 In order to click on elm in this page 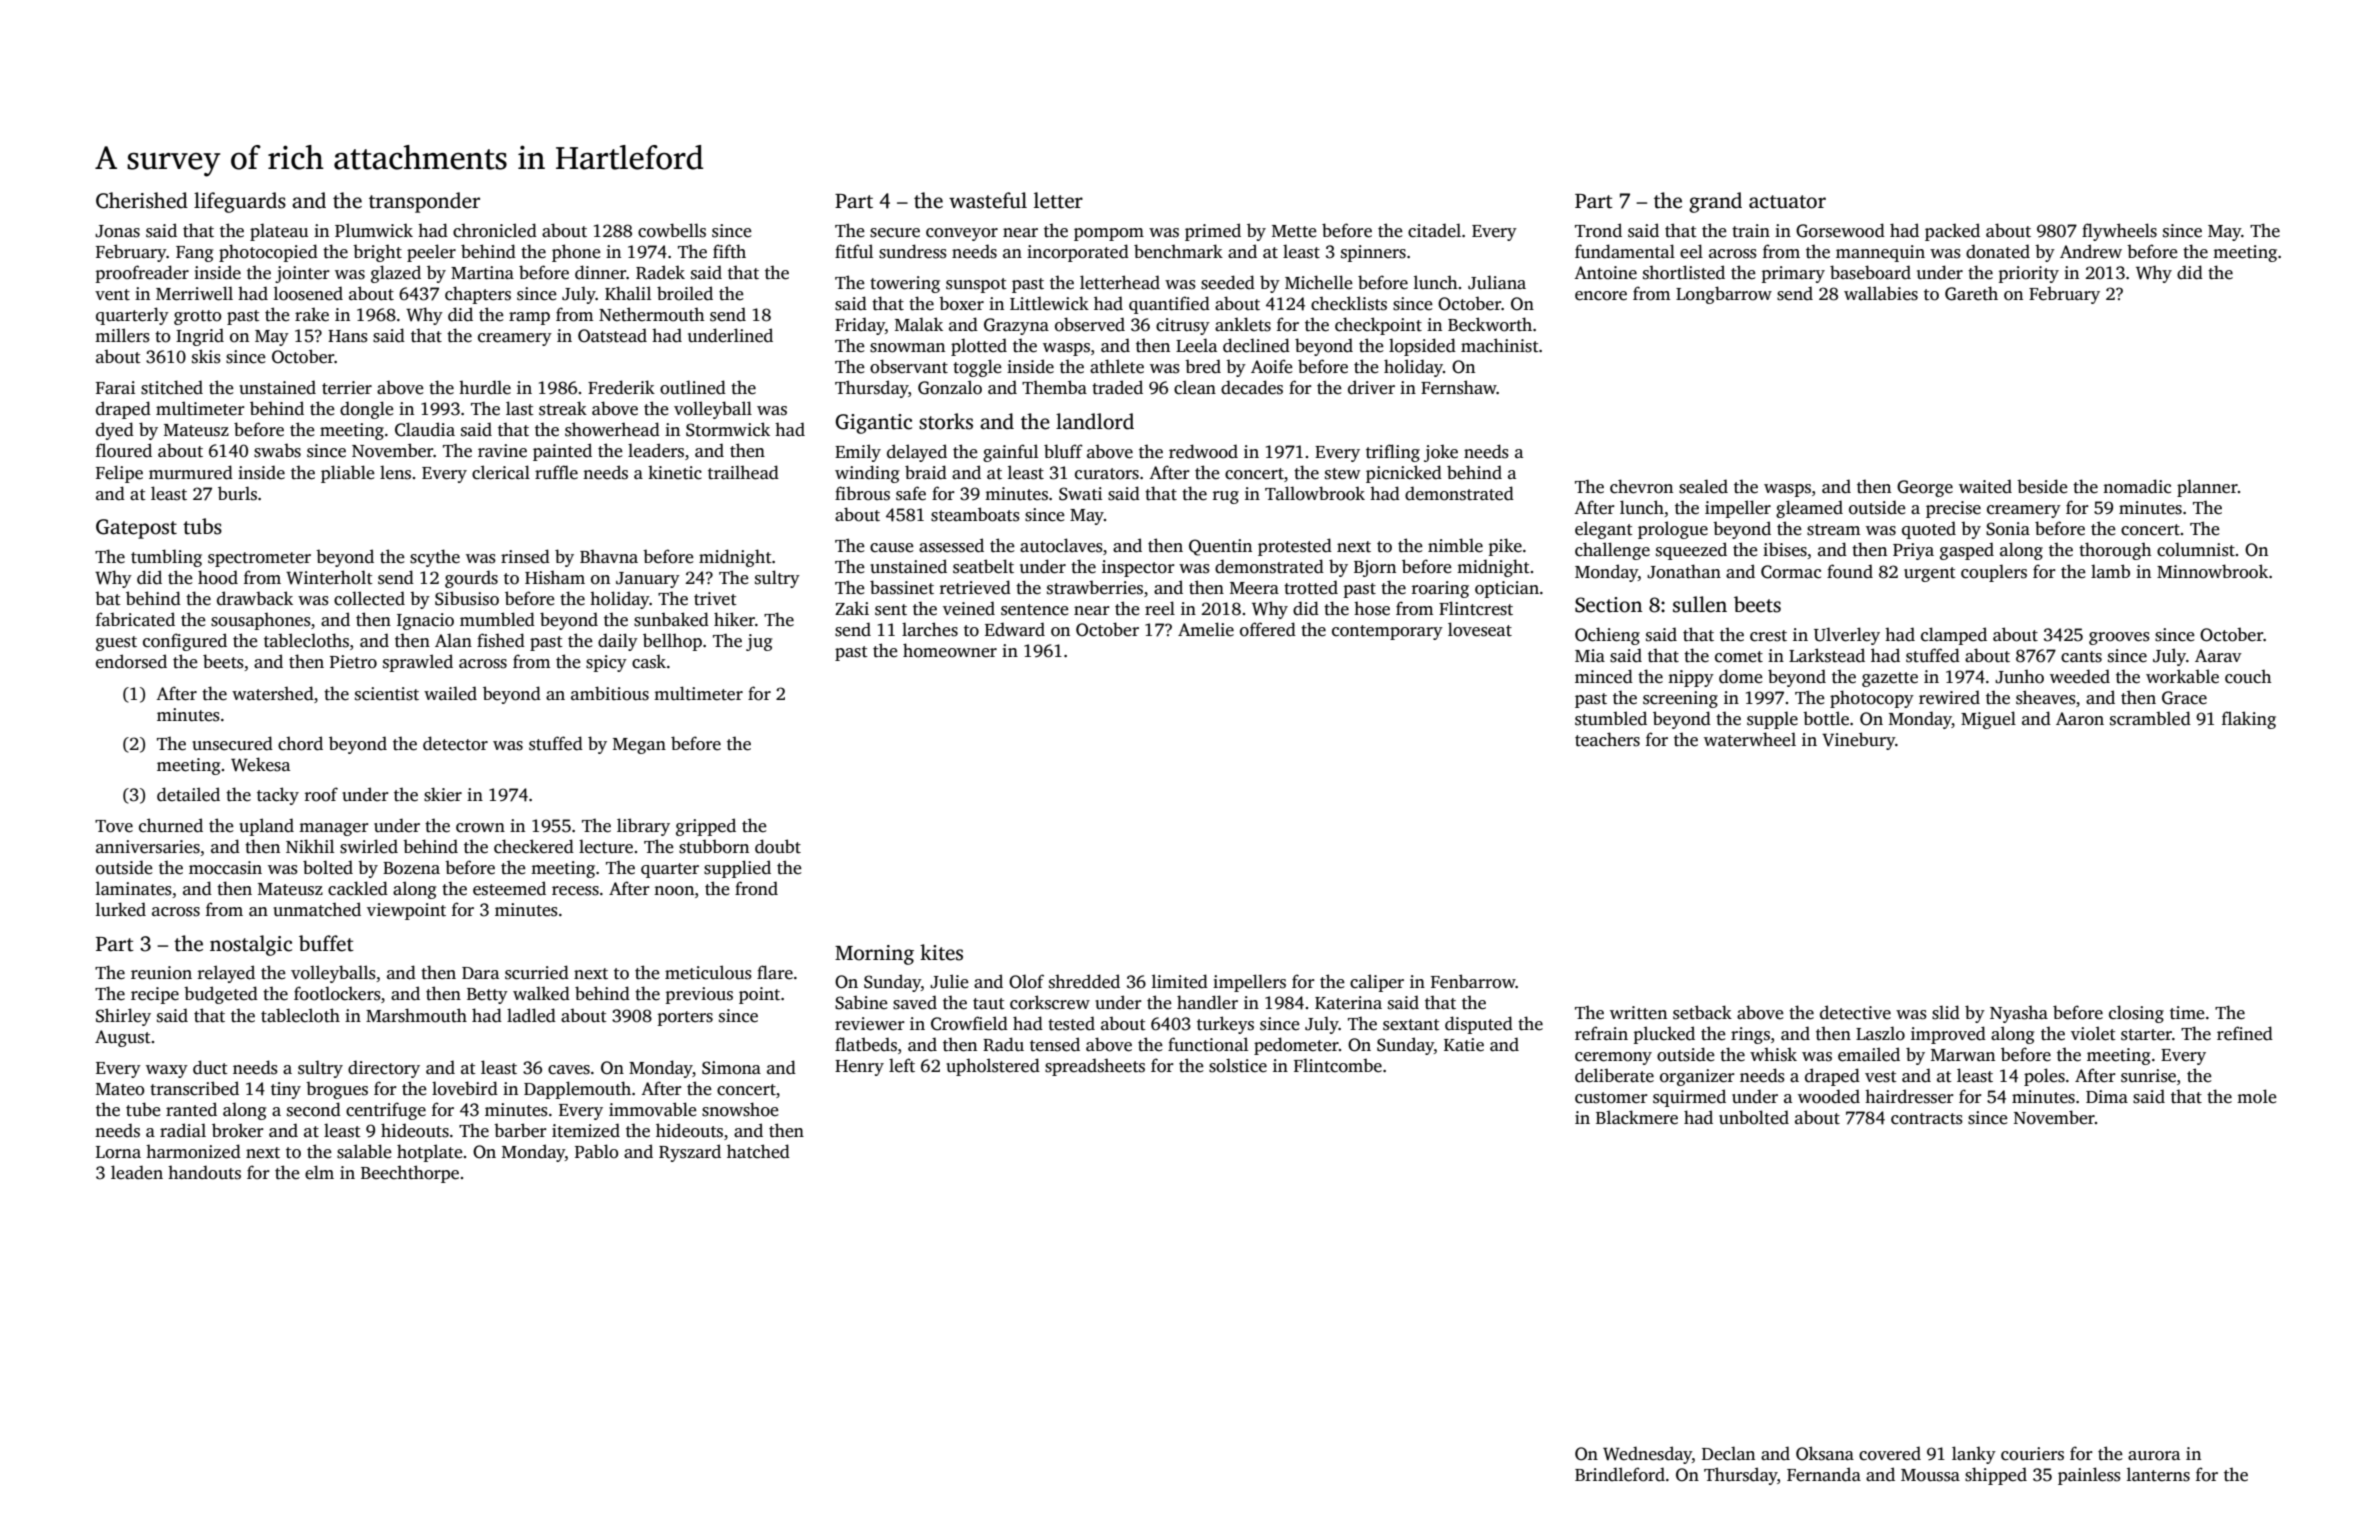, I will do `click(319, 1172)`.
